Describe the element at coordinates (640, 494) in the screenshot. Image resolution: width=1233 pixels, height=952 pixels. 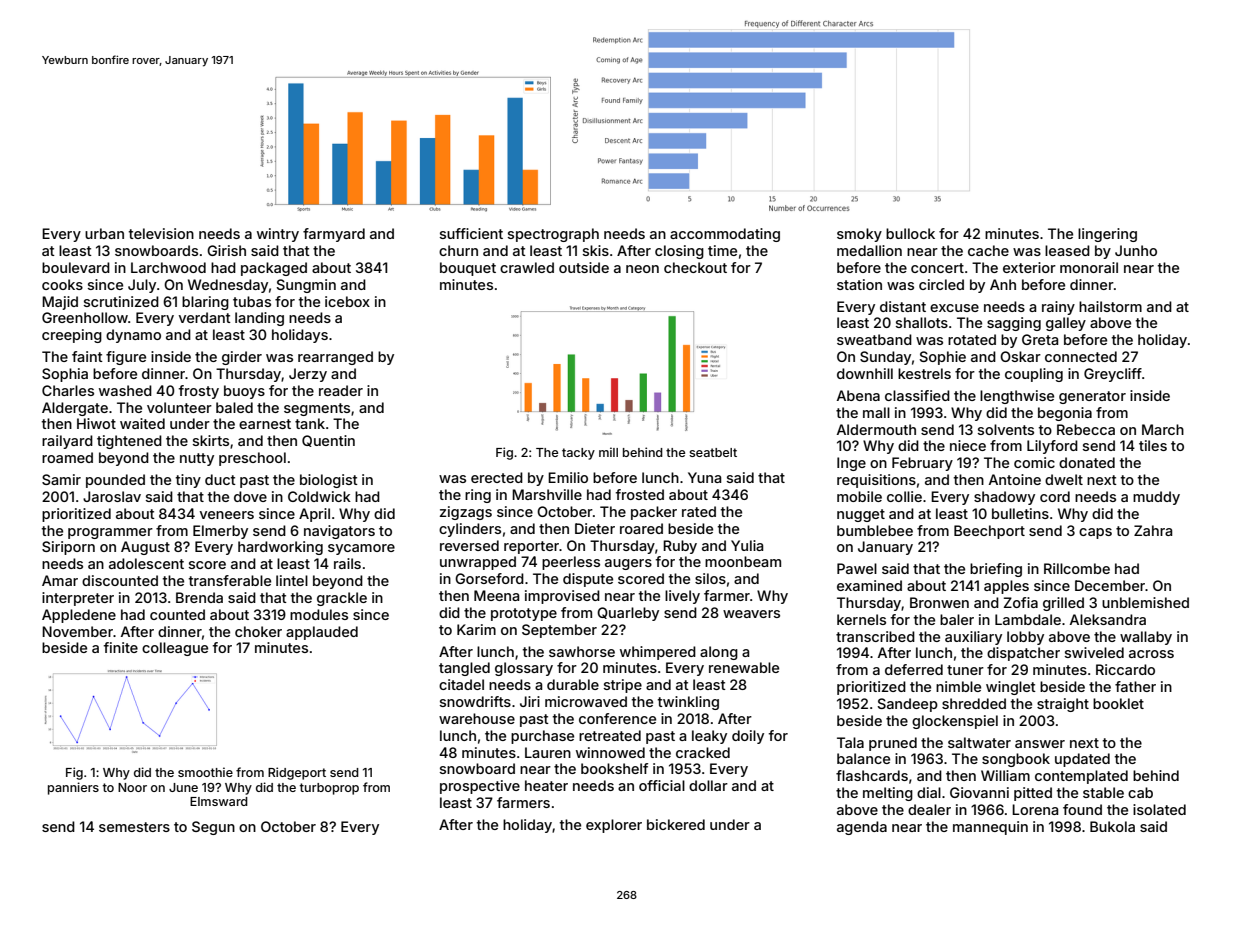
I see `frosted` at that location.
